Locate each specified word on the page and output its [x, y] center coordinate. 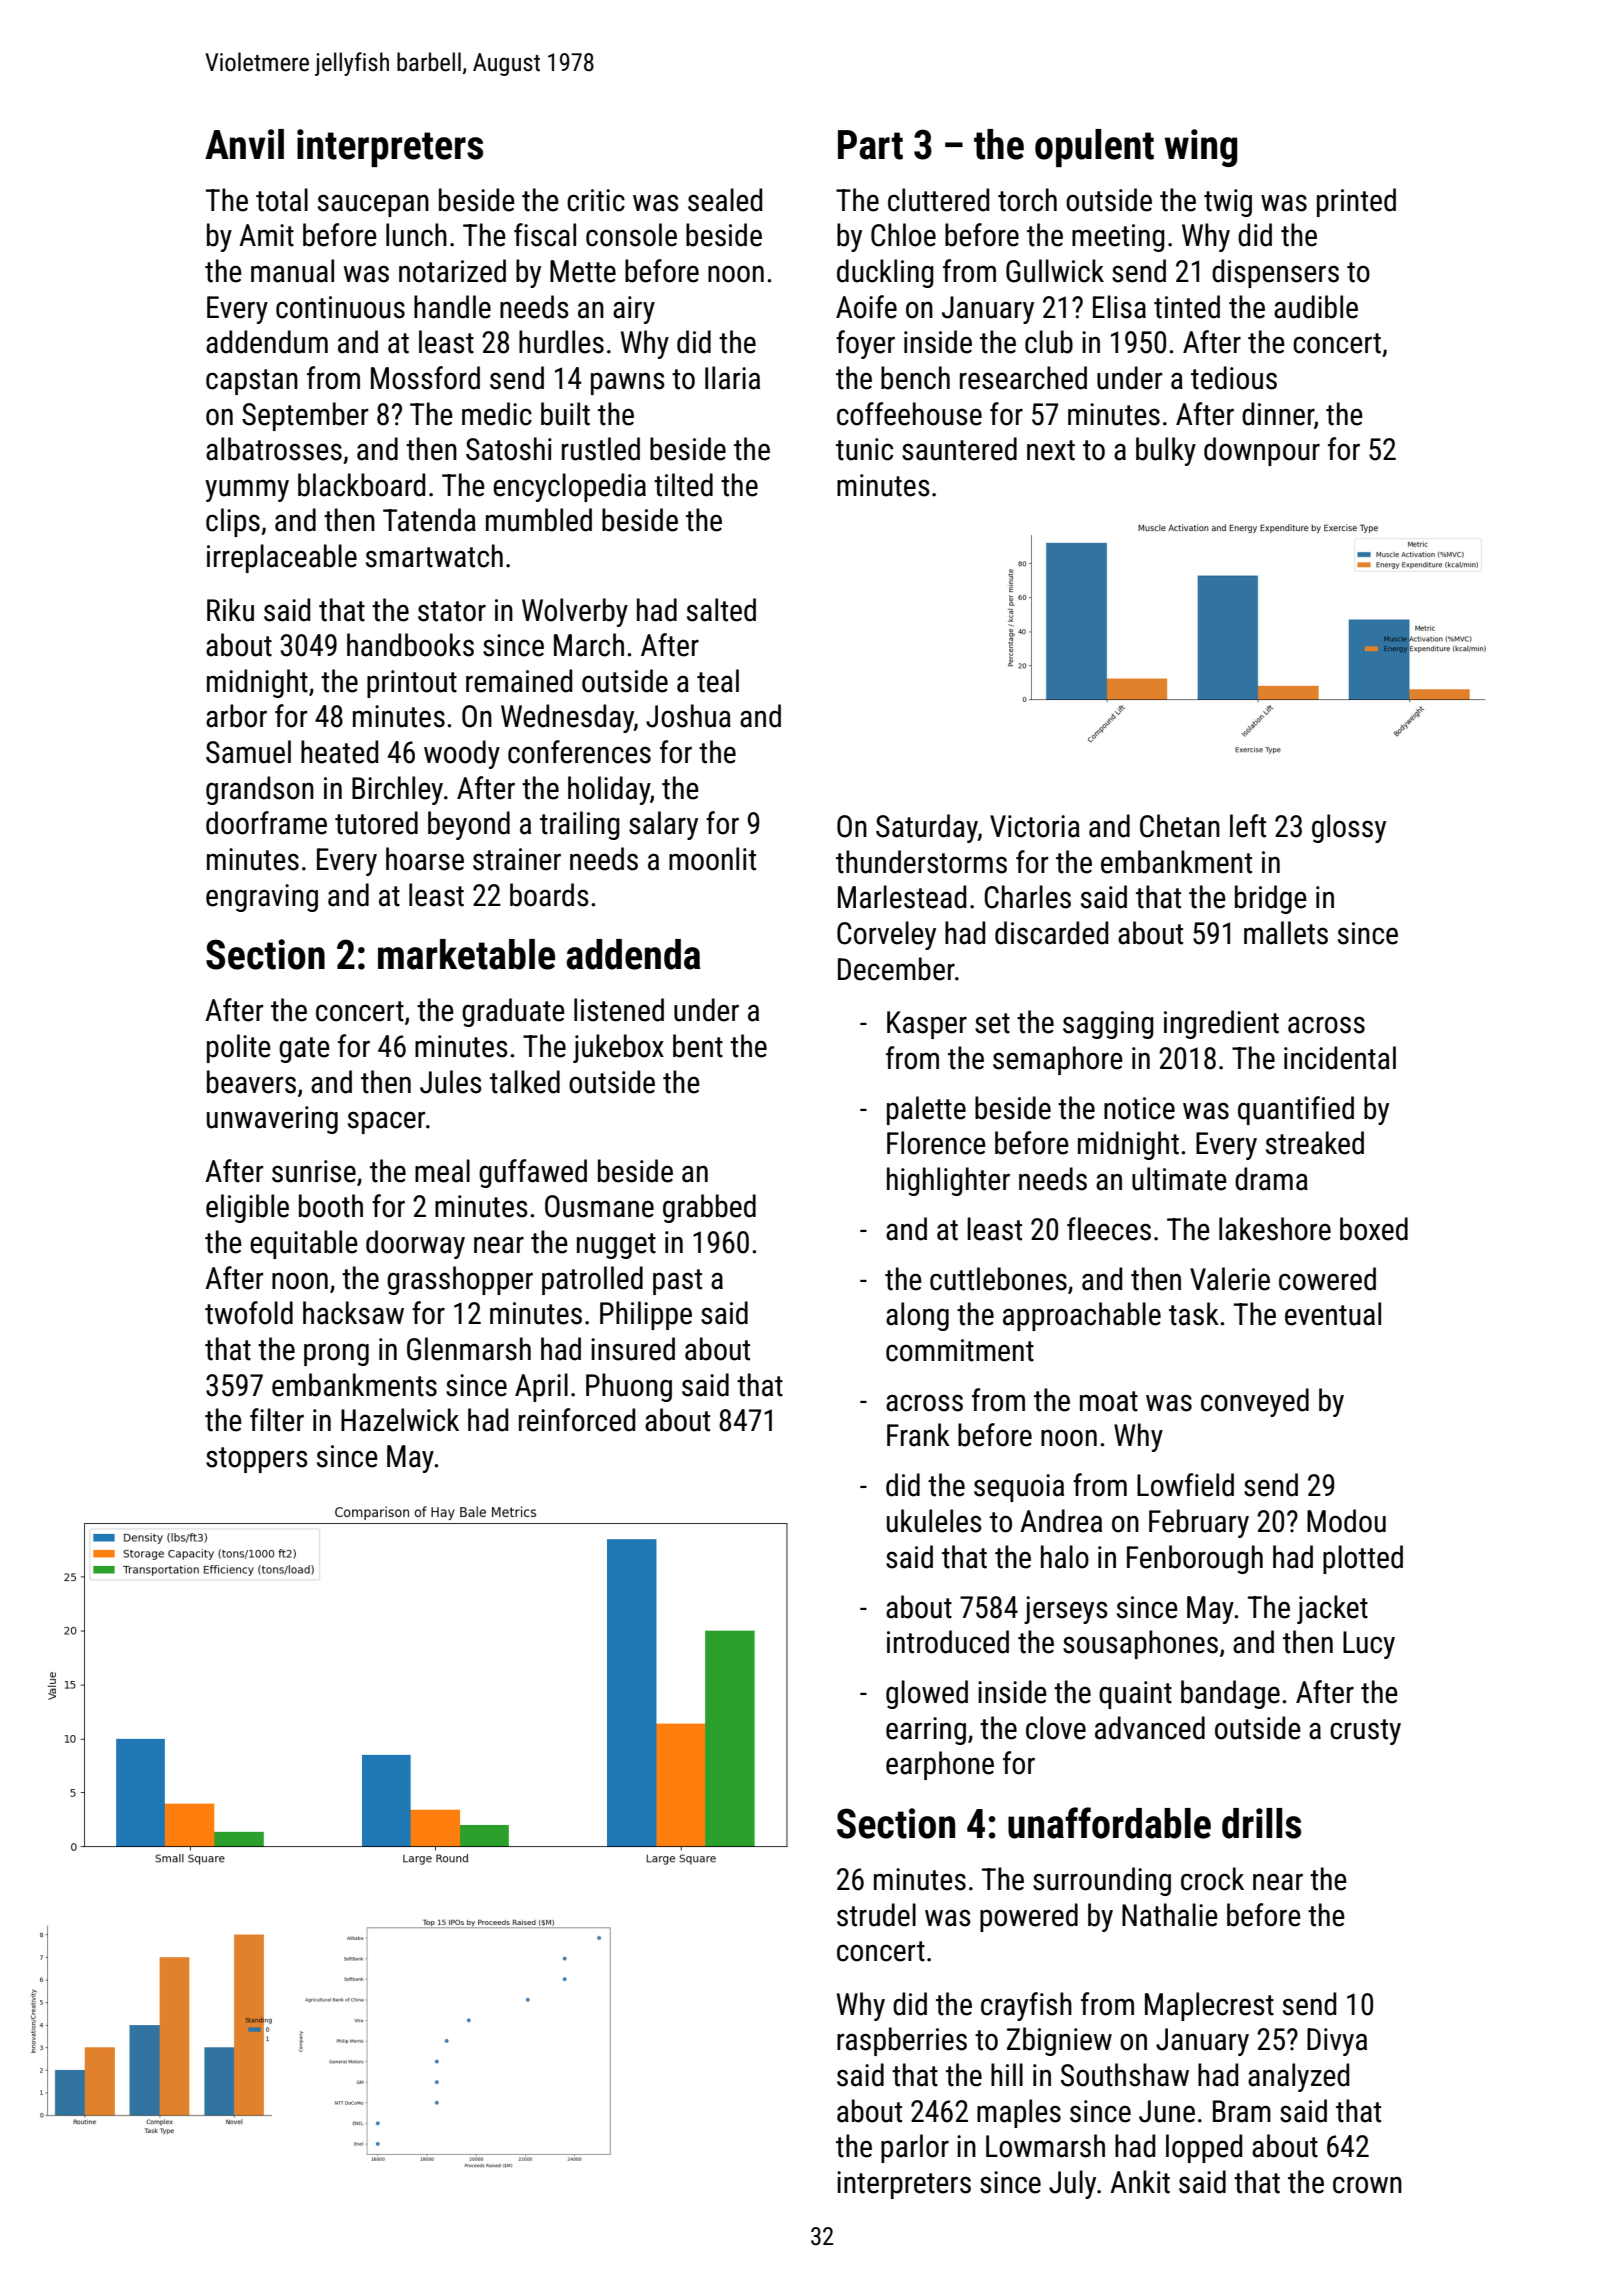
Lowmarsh [1045, 2146]
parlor [915, 2148]
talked [525, 1082]
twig [1228, 203]
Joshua [688, 716]
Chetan [1180, 826]
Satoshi [509, 449]
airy [634, 310]
